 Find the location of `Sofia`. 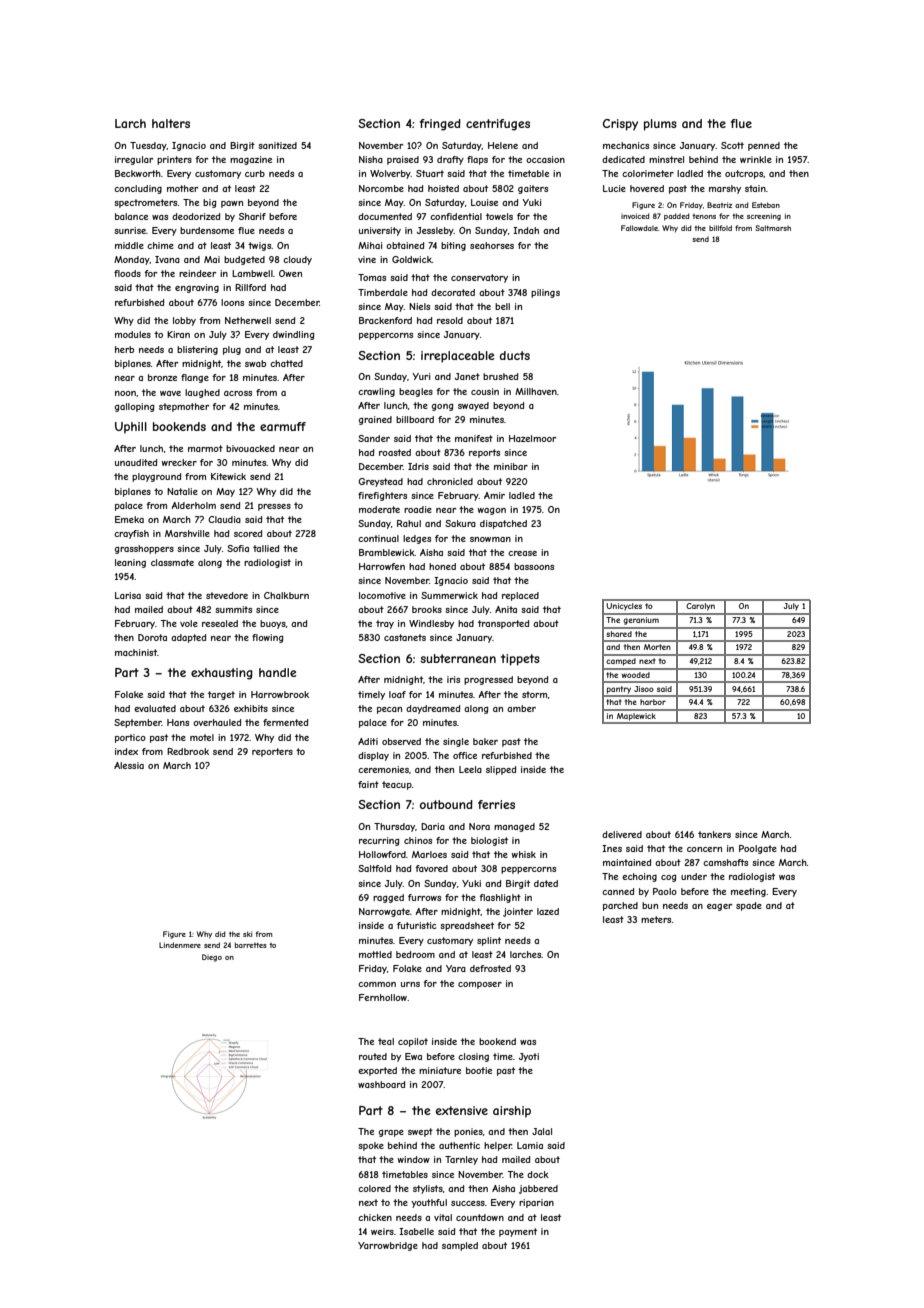

Sofia is located at coordinates (238, 548).
